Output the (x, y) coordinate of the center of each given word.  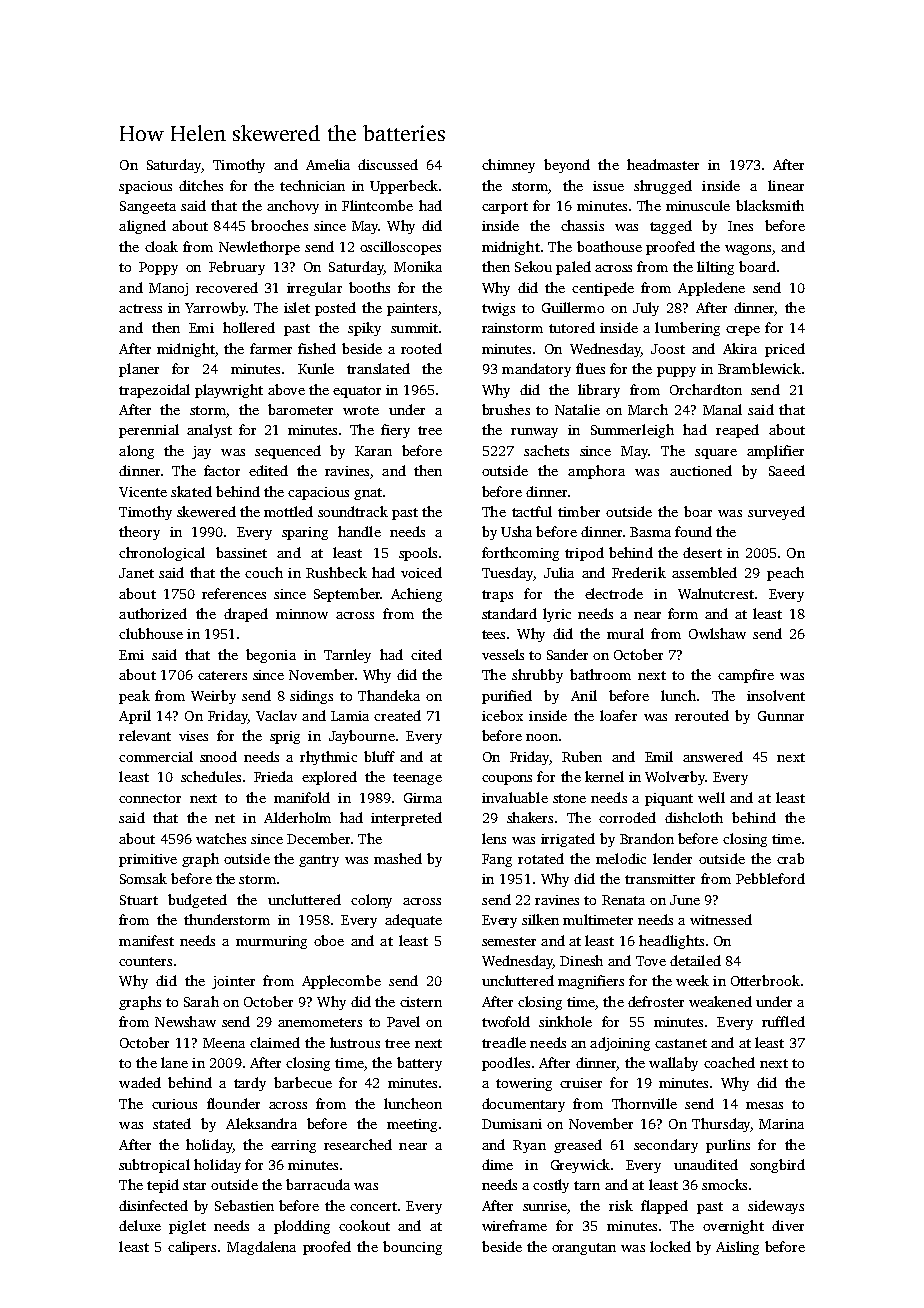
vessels (503, 654)
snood (218, 756)
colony (371, 901)
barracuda (318, 1184)
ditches (201, 185)
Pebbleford (770, 878)
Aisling (737, 1248)
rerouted (702, 715)
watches (221, 838)
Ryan (529, 1146)
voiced (421, 572)
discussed (388, 164)
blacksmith (770, 205)
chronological (162, 554)
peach (785, 574)
